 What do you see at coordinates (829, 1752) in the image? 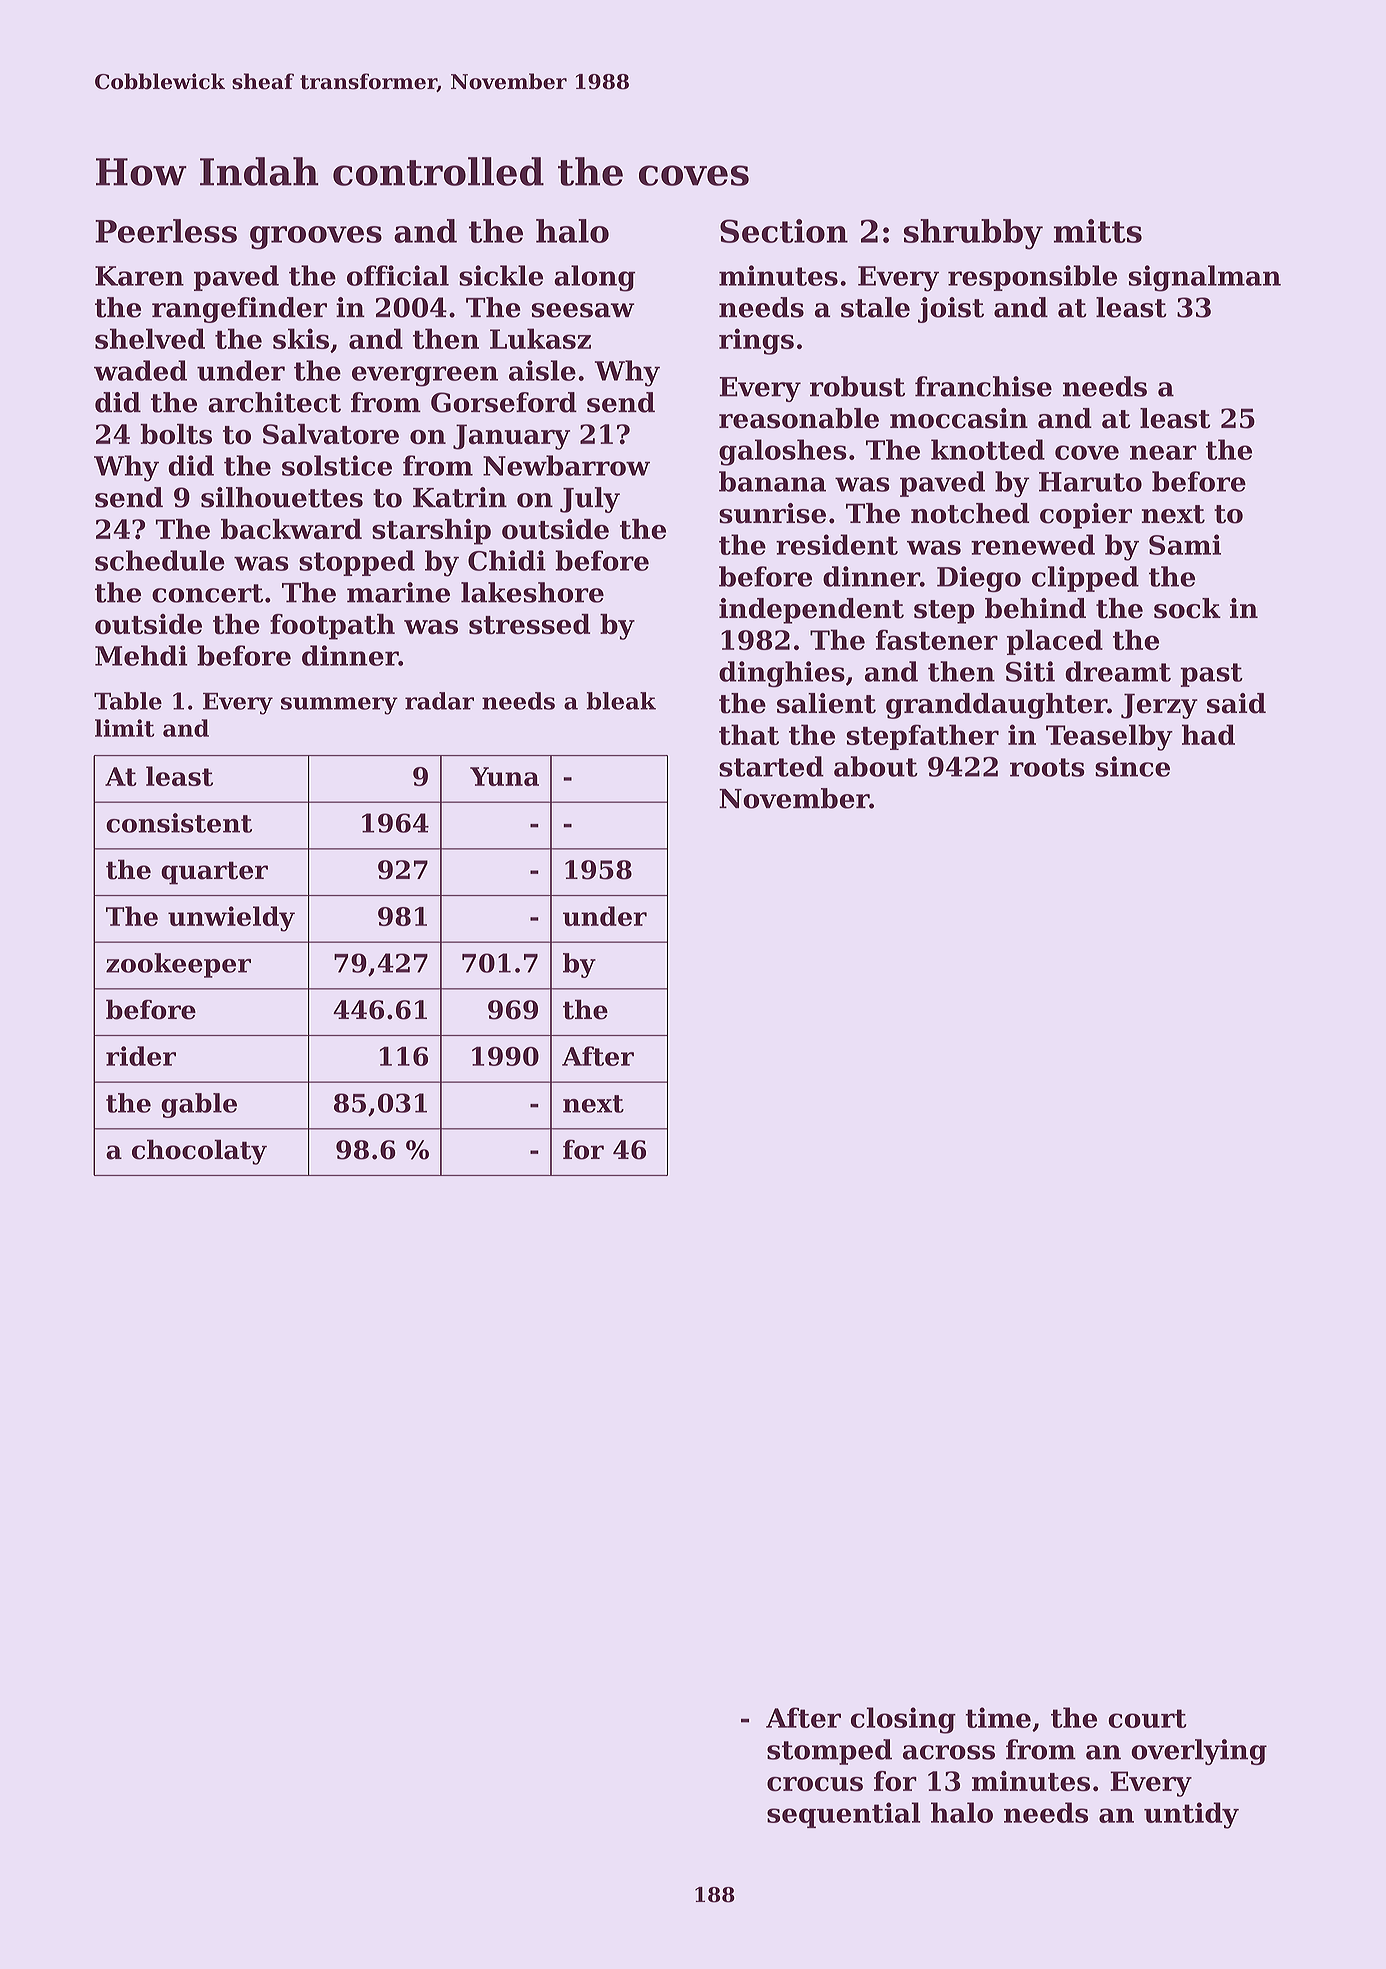
I see `stomped` at bounding box center [829, 1752].
